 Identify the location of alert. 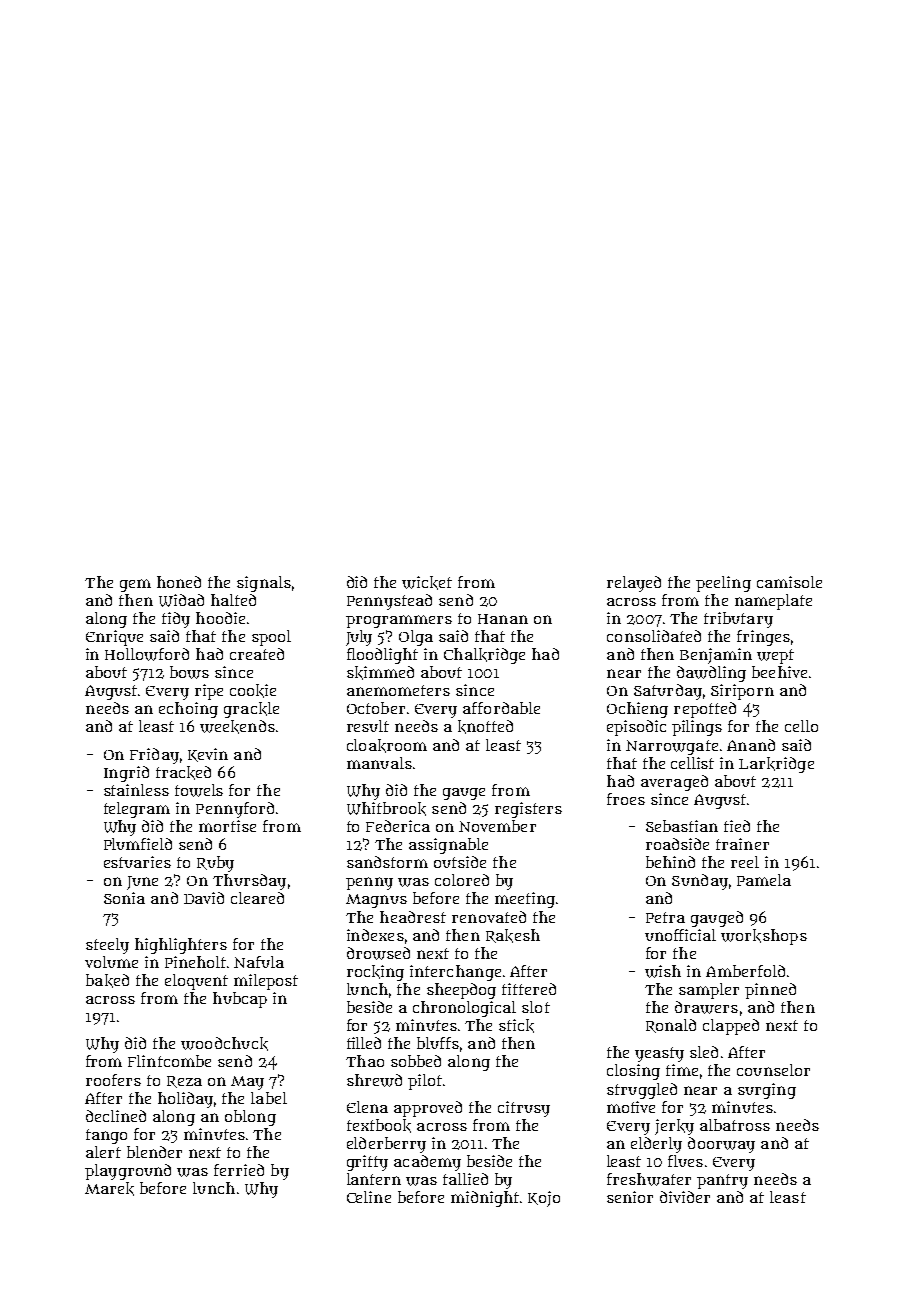
(103, 1152).
